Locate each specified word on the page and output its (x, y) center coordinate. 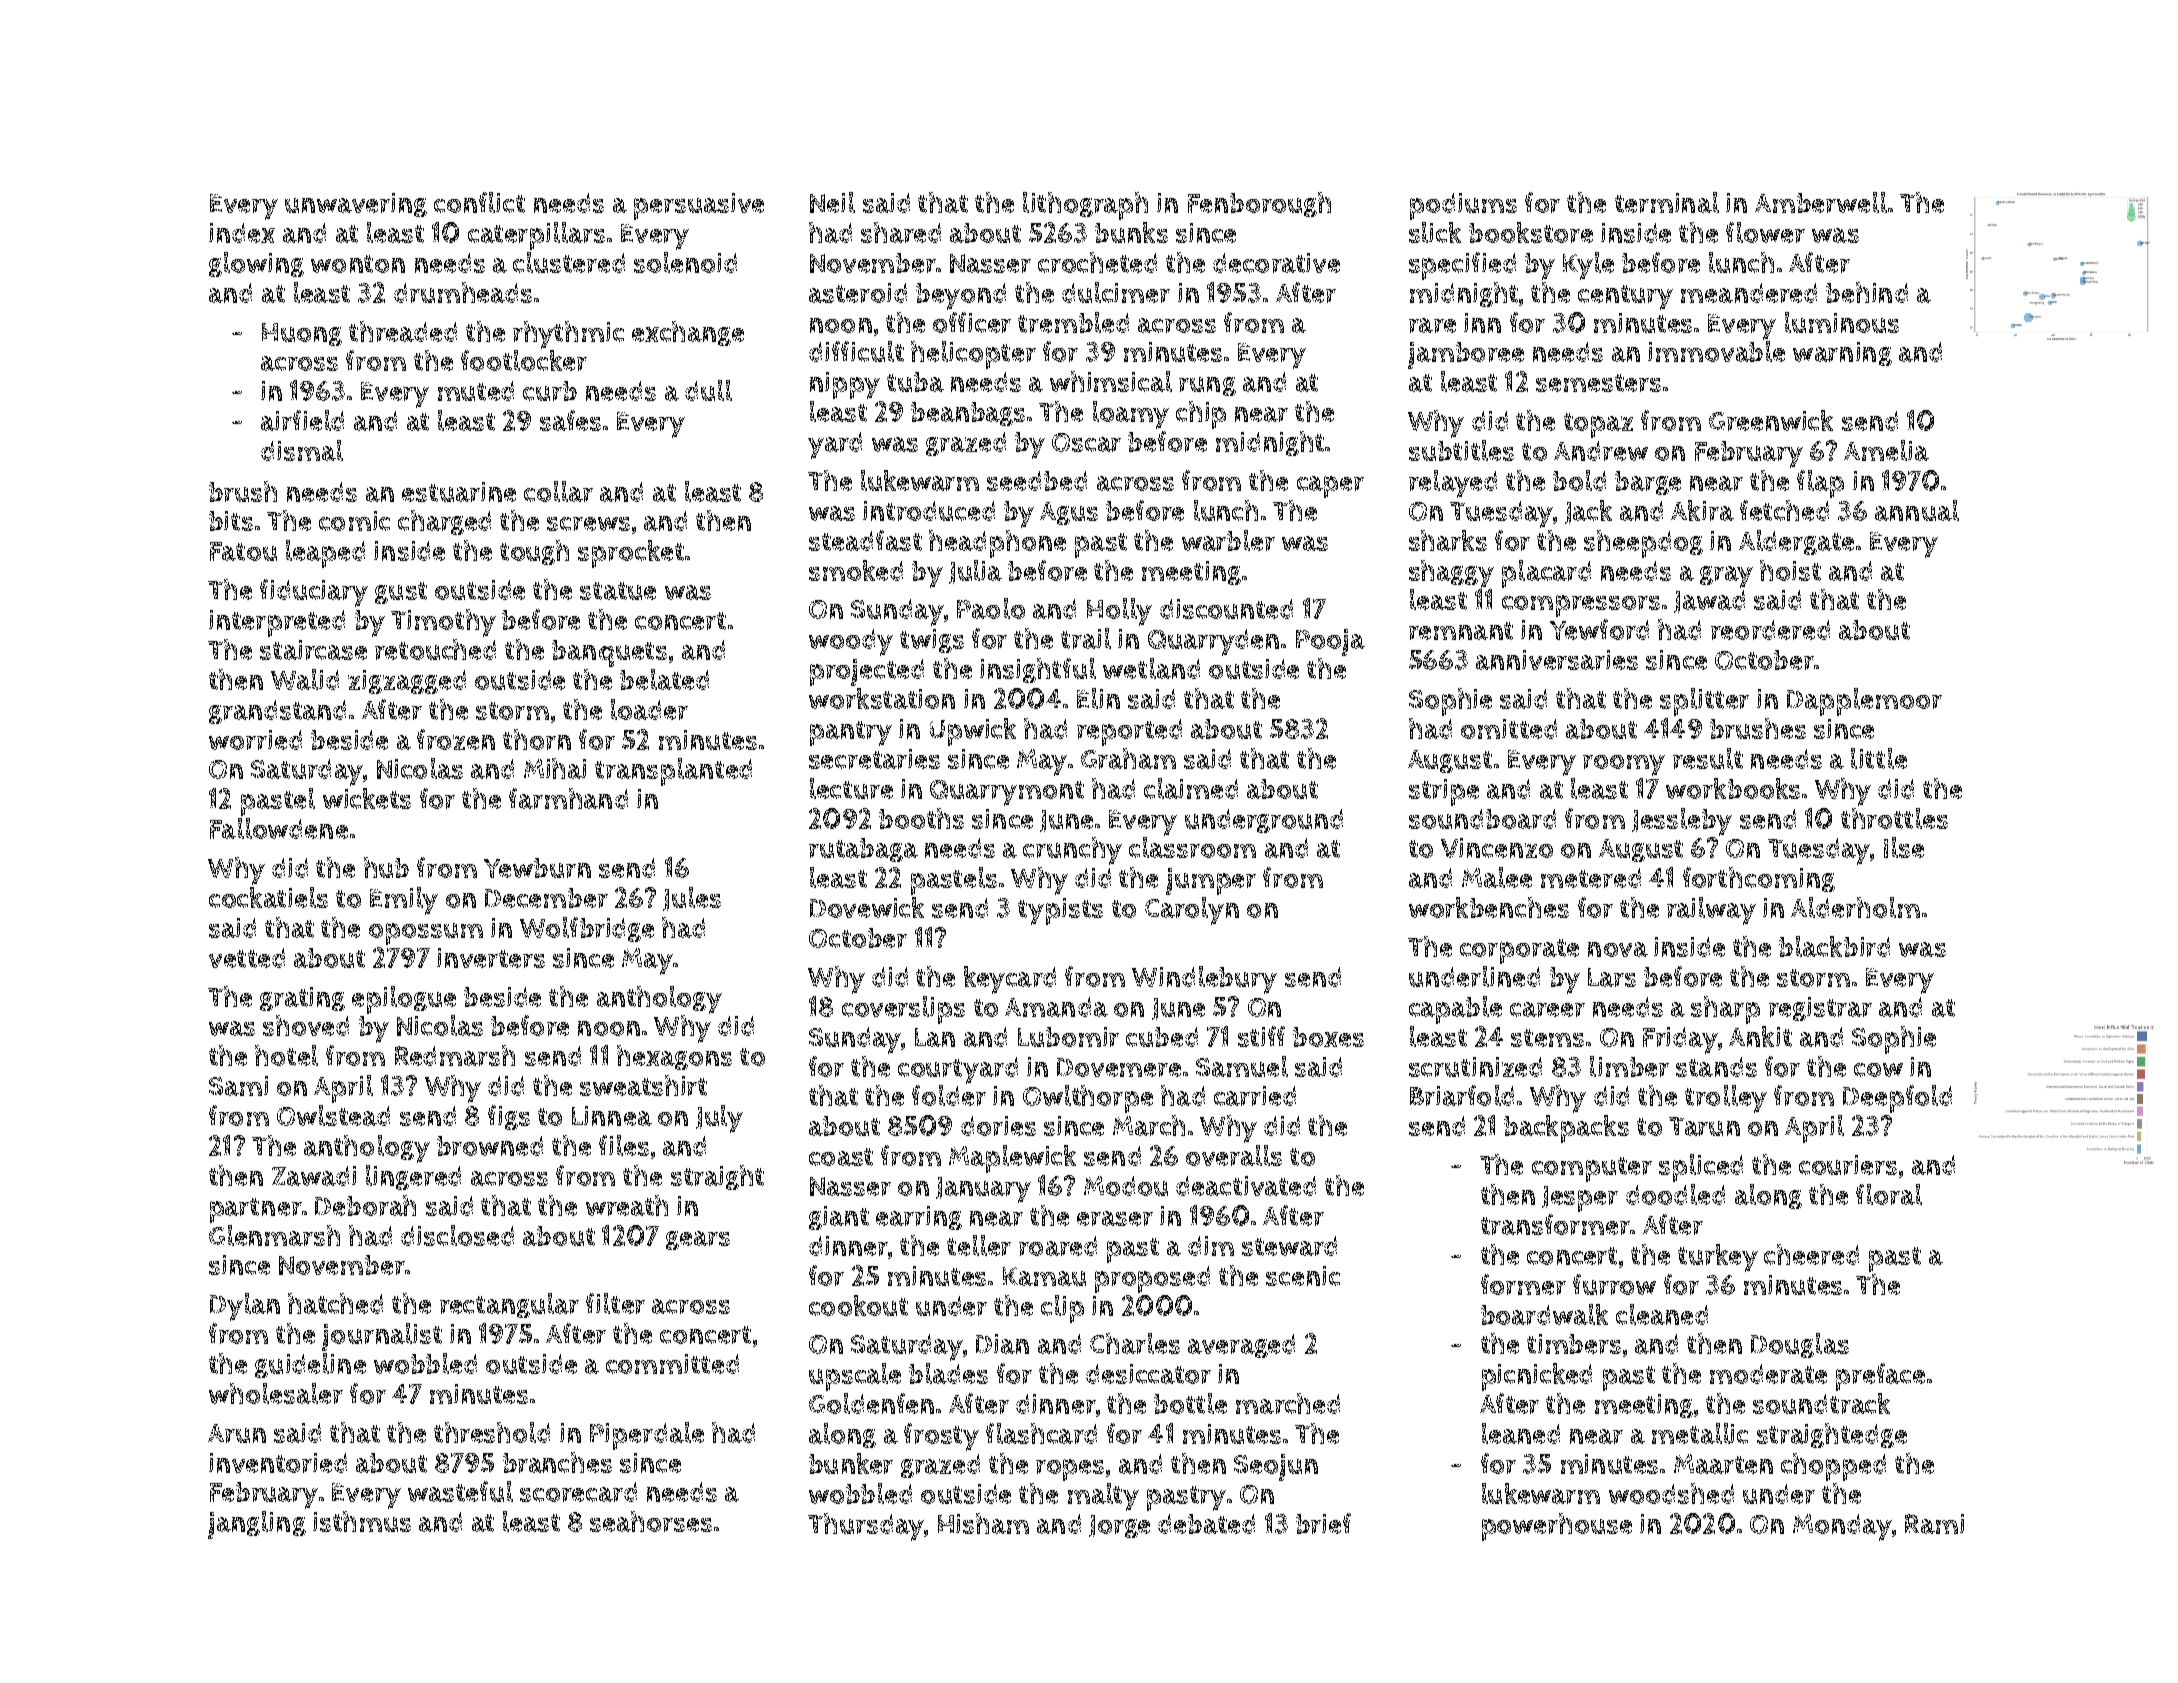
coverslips (903, 1010)
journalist (382, 1337)
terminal (1667, 202)
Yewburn (537, 868)
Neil (832, 202)
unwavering (356, 205)
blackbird (1834, 946)
